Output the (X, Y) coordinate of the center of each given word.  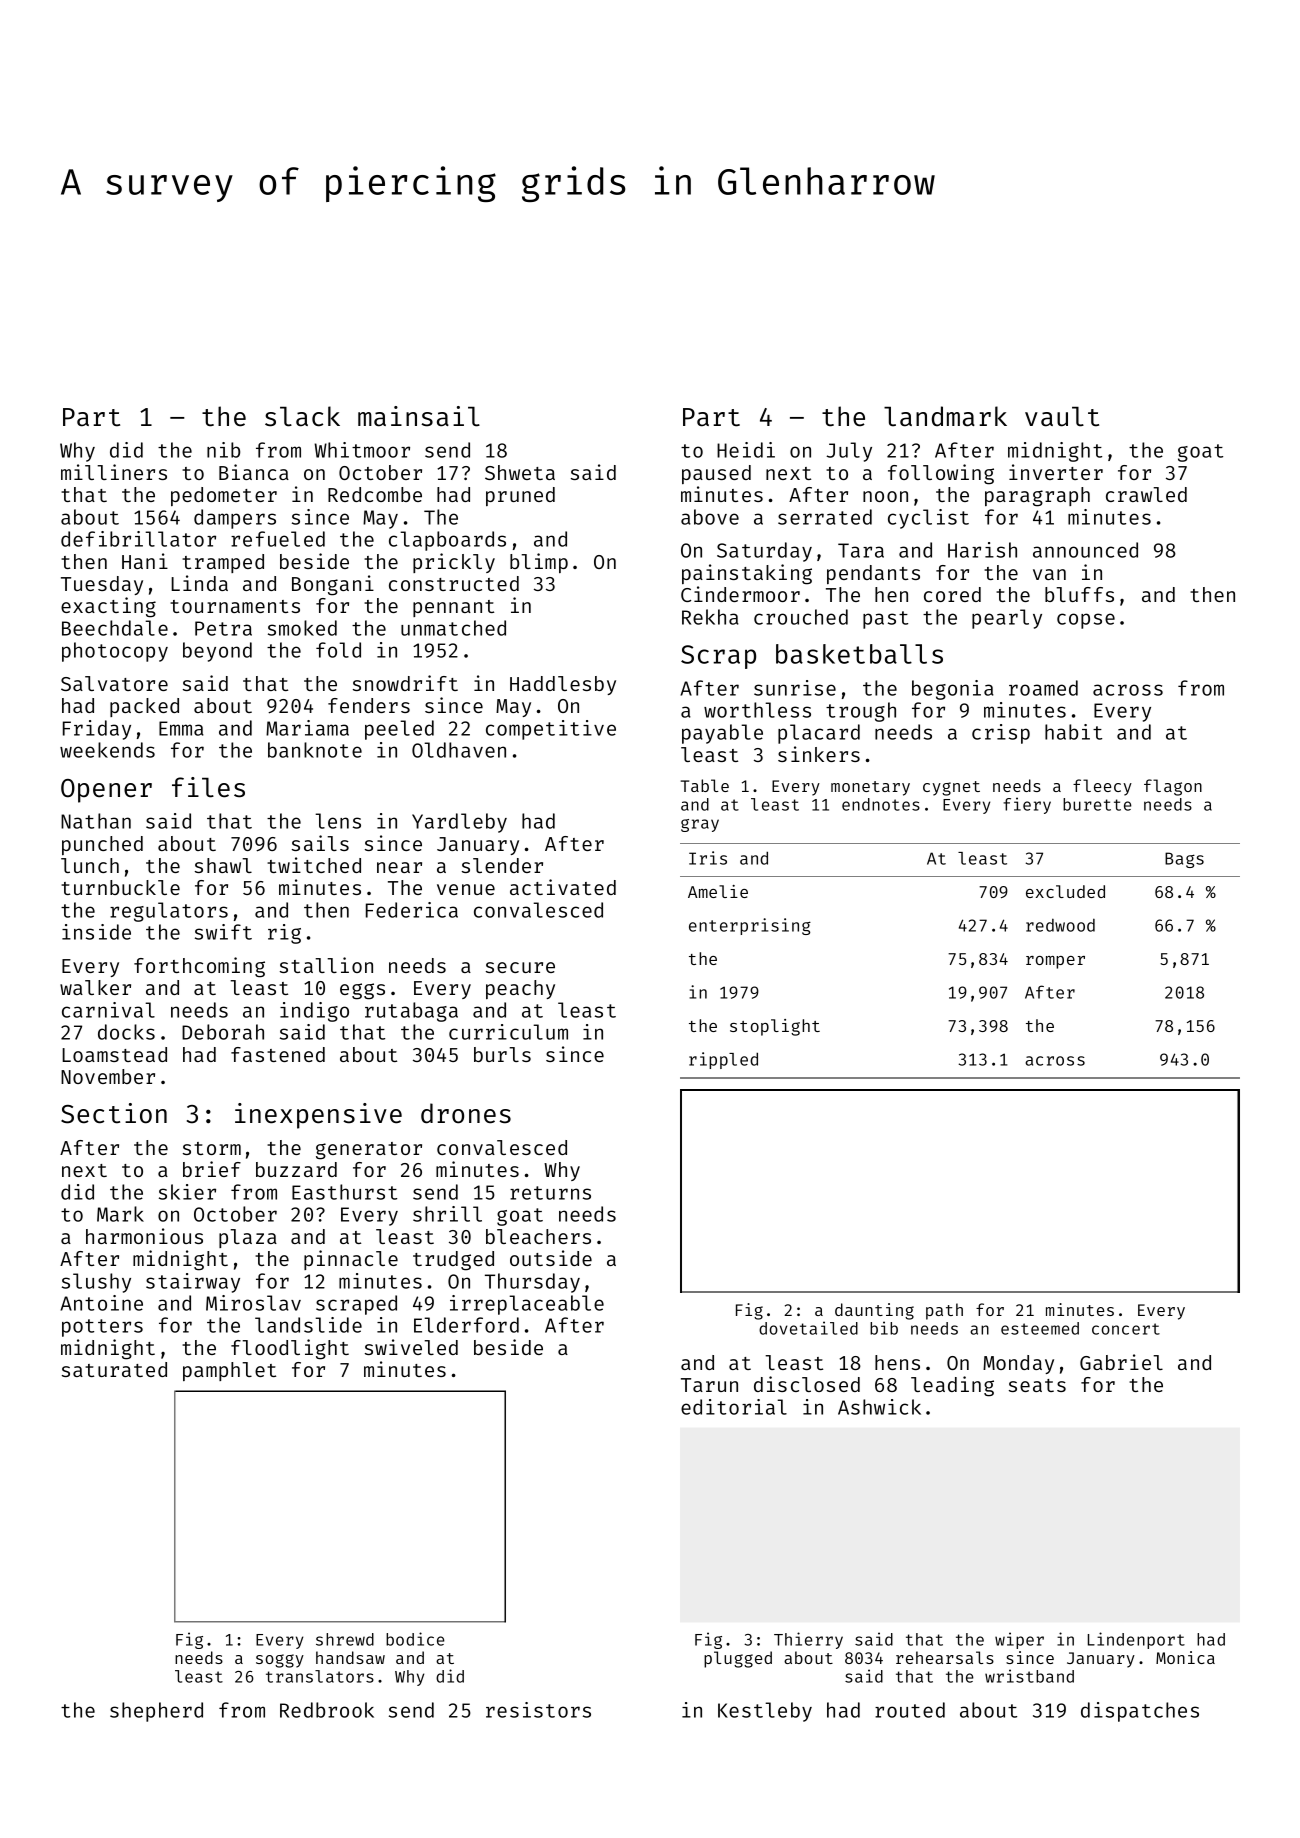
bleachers (538, 1236)
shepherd (156, 1712)
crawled (1146, 494)
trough (861, 712)
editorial (734, 1407)
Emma (181, 728)
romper (1055, 962)
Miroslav (253, 1303)
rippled (723, 1060)
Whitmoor (362, 450)
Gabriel (1121, 1362)
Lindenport (1136, 1640)
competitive (551, 730)
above (710, 517)
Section (114, 1113)
